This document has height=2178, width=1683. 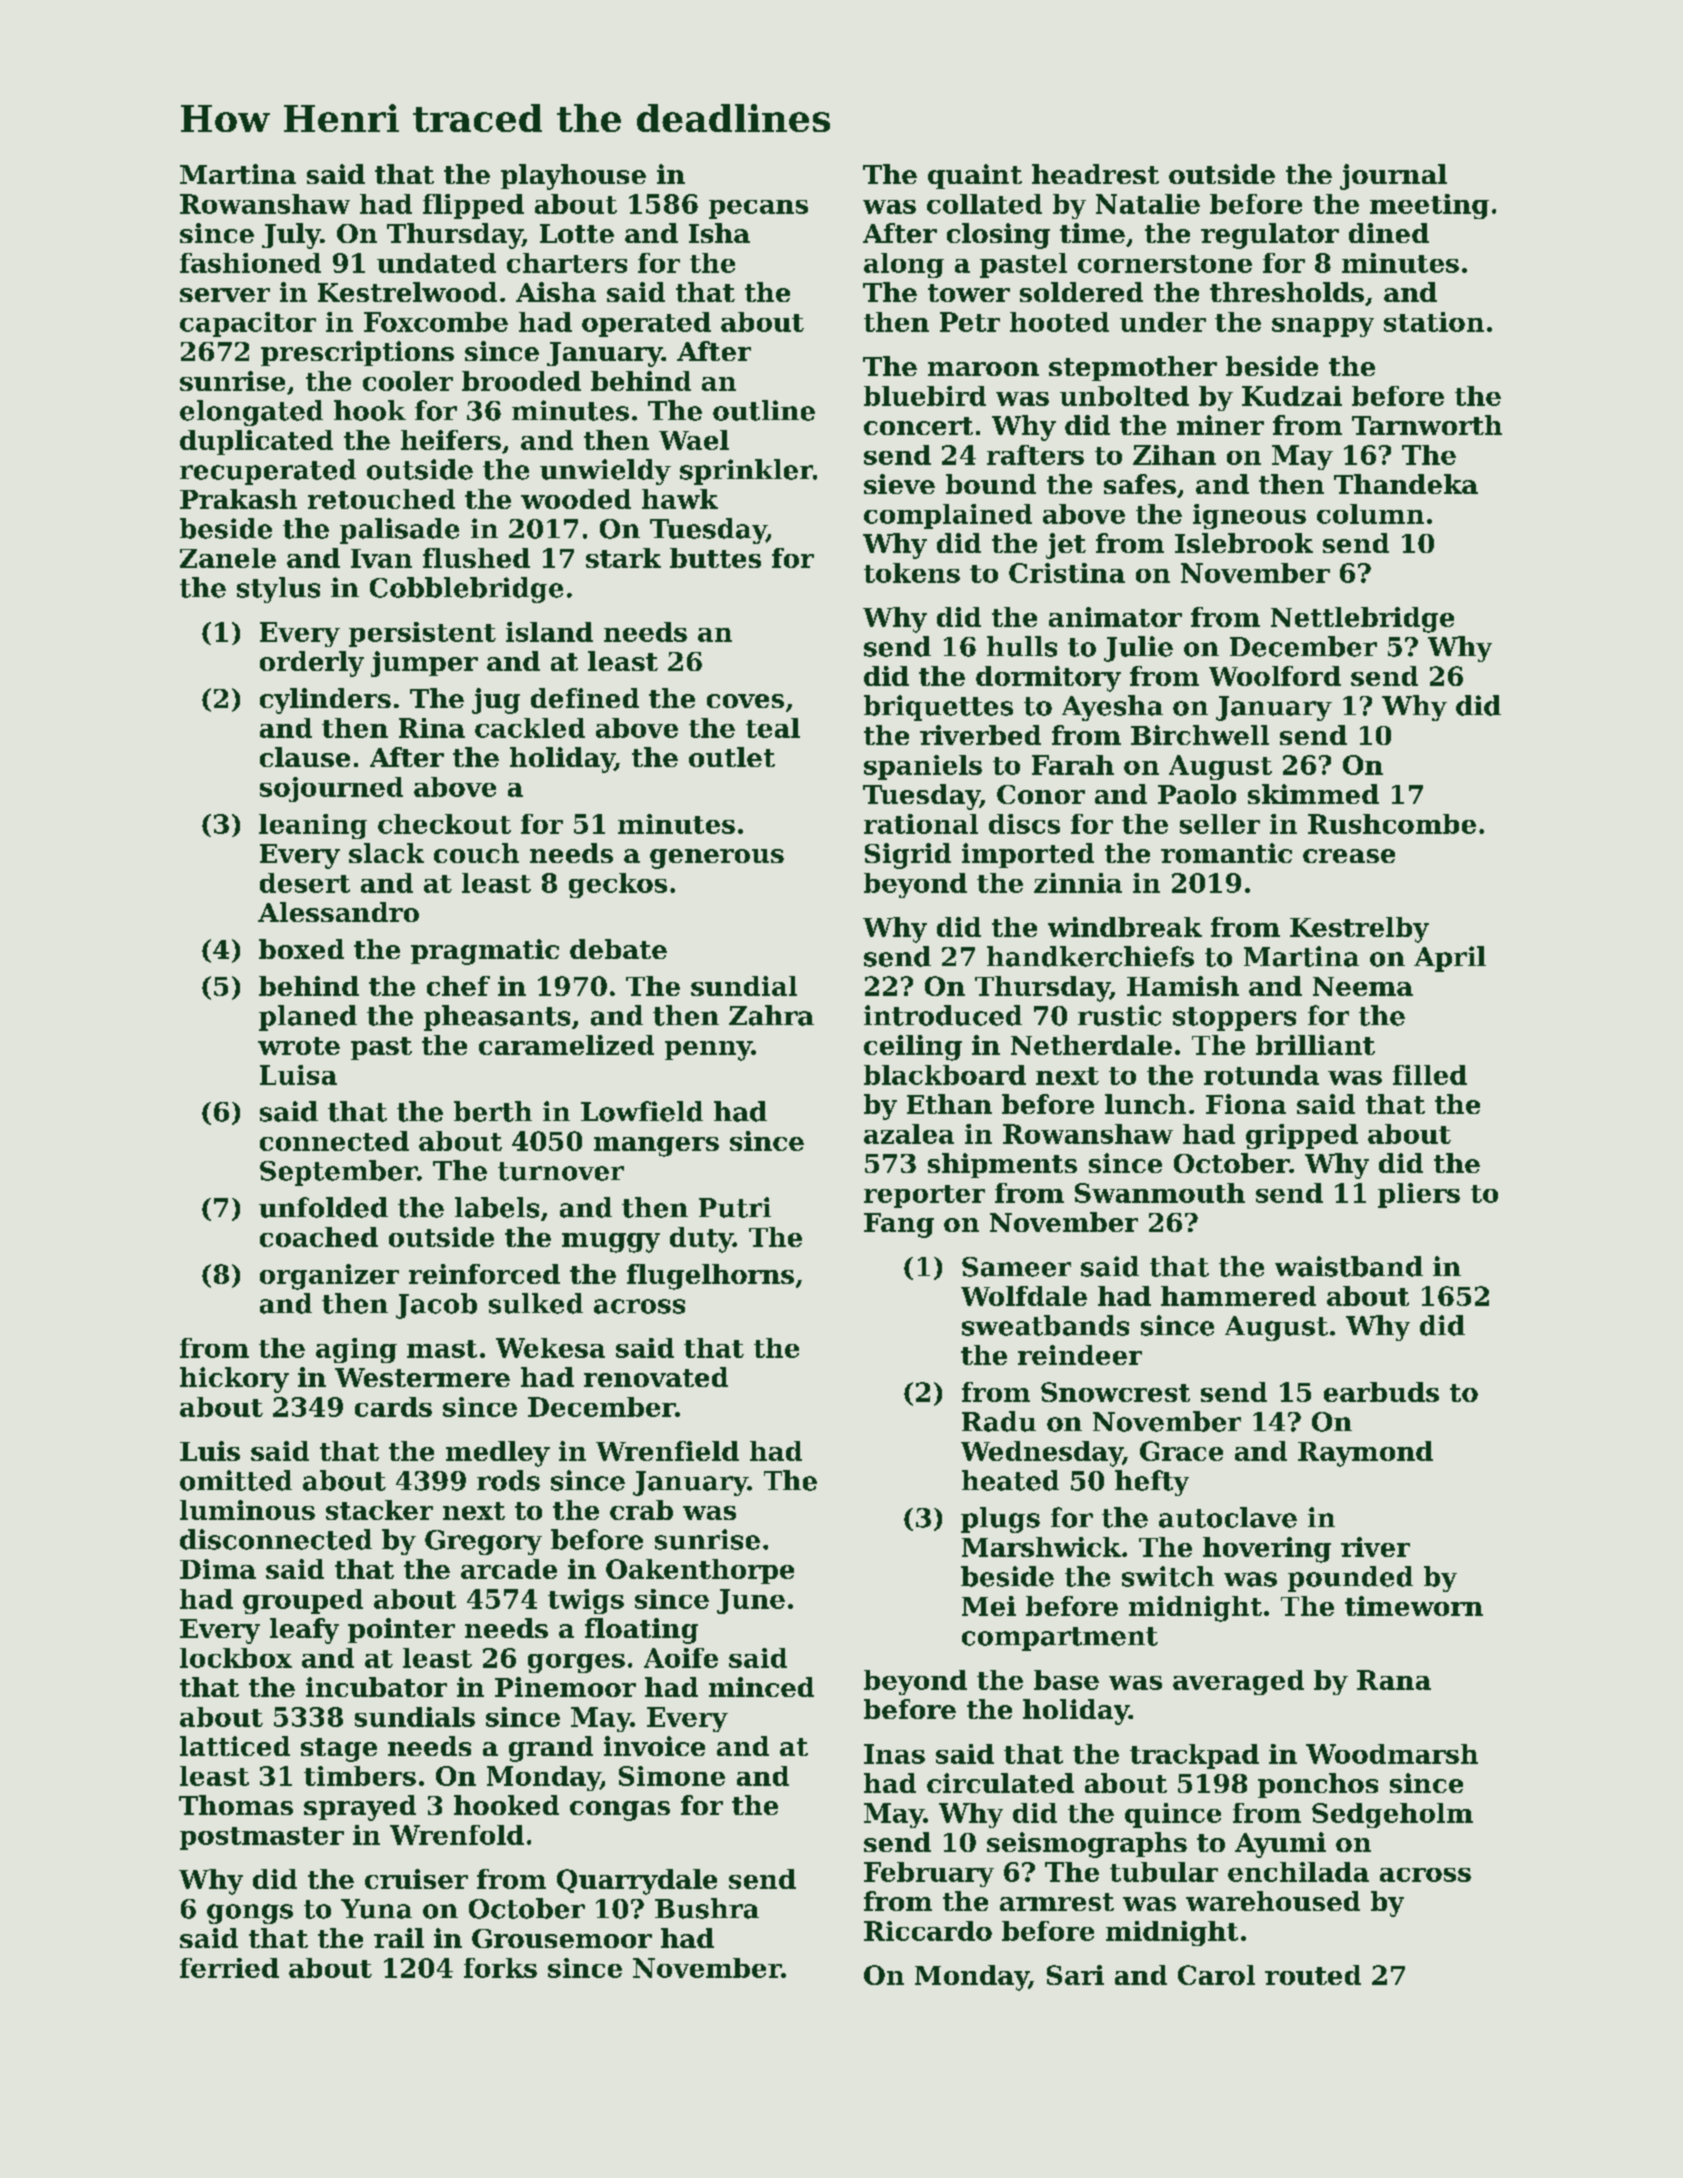 What do you see at coordinates (313, 826) in the document?
I see `leaning` at bounding box center [313, 826].
